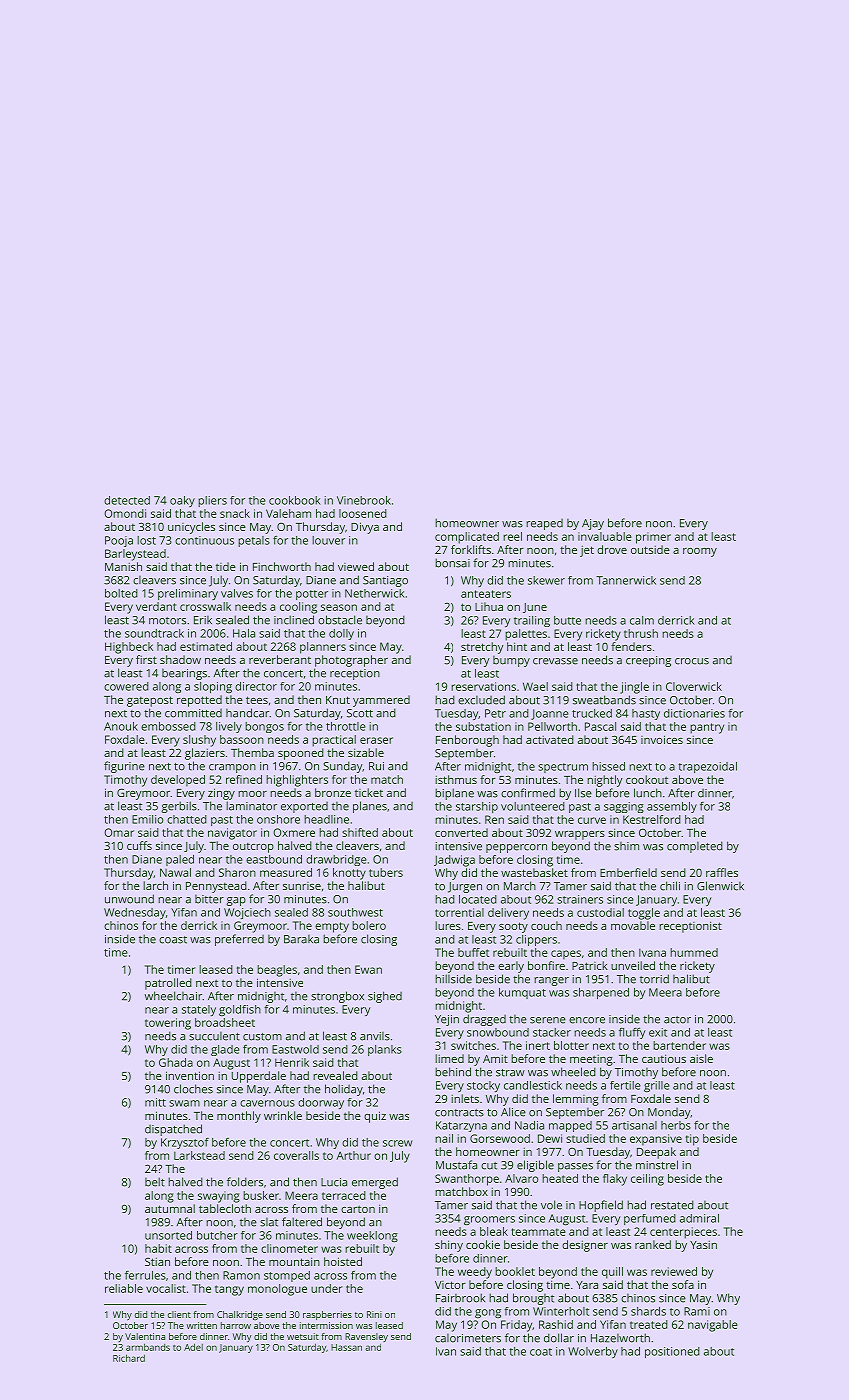 The width and height of the image is (849, 1400). What do you see at coordinates (126, 686) in the image?
I see `cowered` at bounding box center [126, 686].
